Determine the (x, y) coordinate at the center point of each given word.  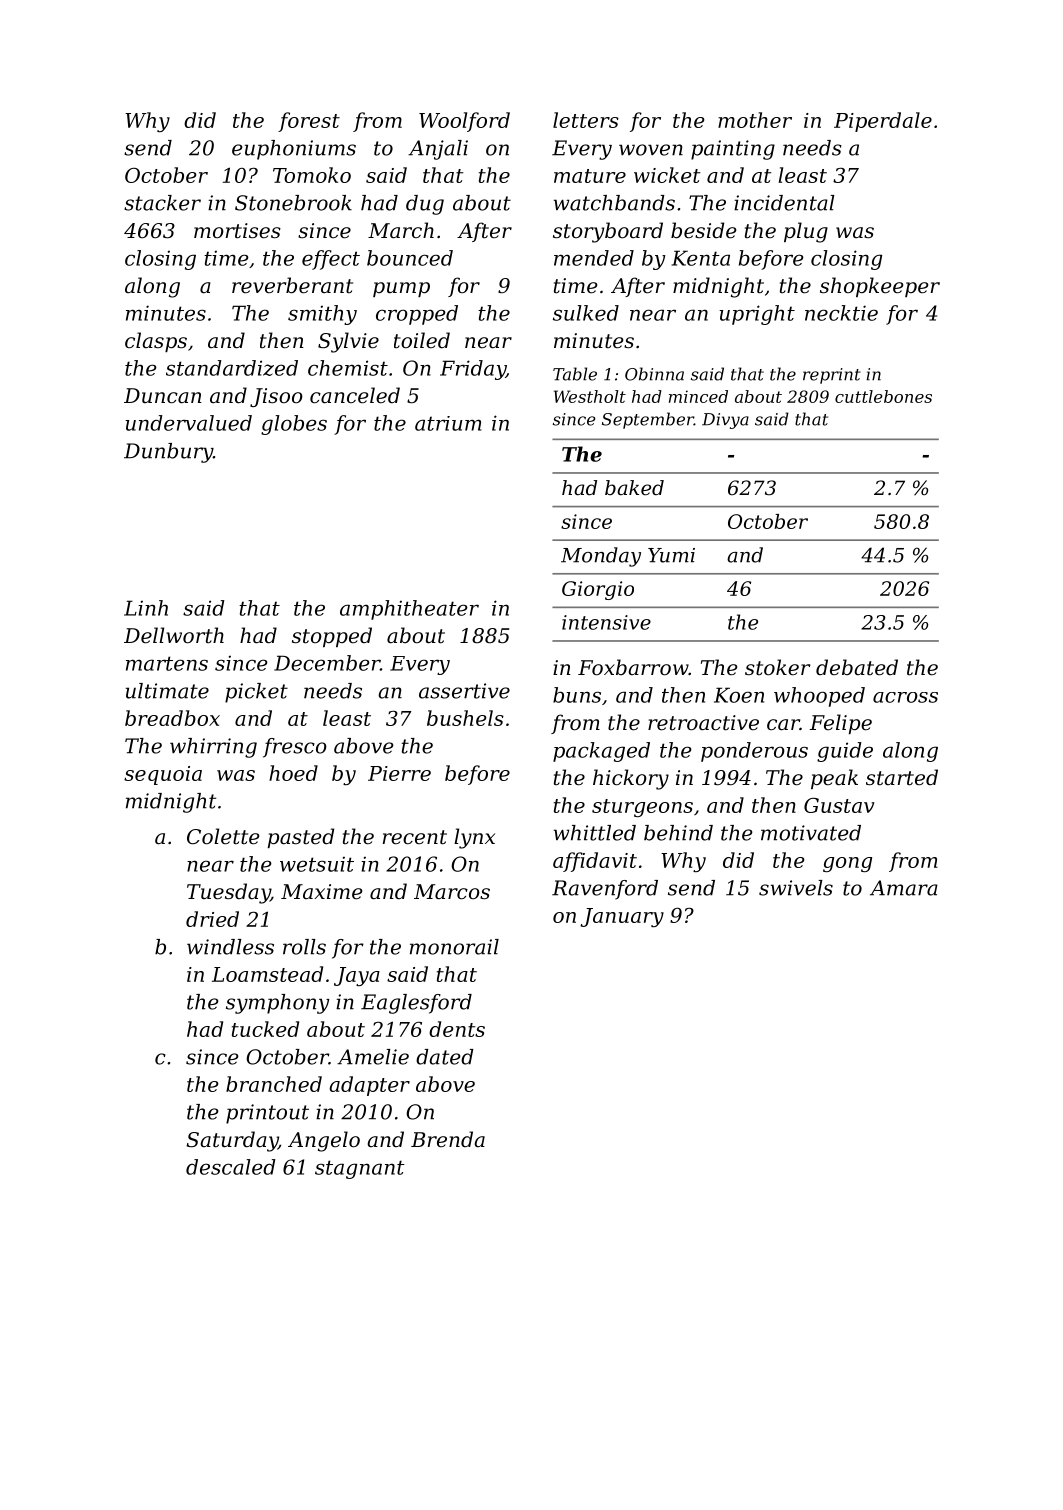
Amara (904, 888)
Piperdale (883, 122)
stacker (162, 203)
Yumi (671, 555)
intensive (606, 622)
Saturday (232, 1141)
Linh (146, 608)
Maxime (321, 891)
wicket (667, 175)
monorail (454, 947)
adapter (369, 1086)
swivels (796, 888)
